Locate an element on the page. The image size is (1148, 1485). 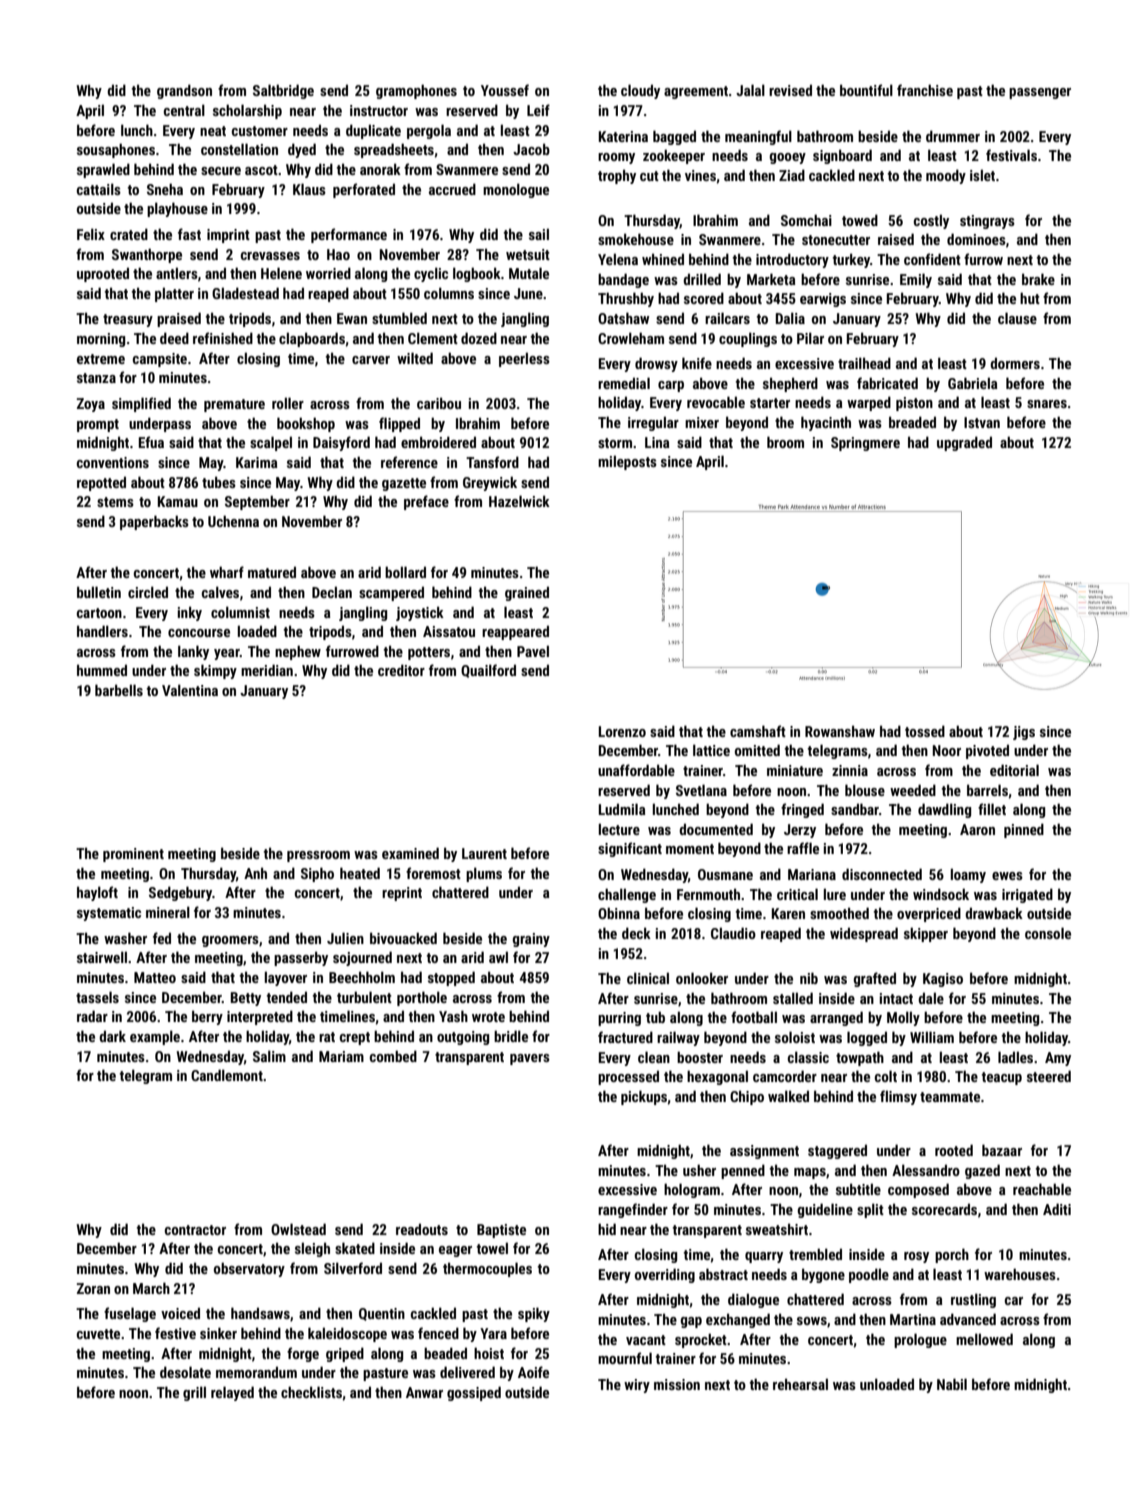
windsock is located at coordinates (941, 894).
